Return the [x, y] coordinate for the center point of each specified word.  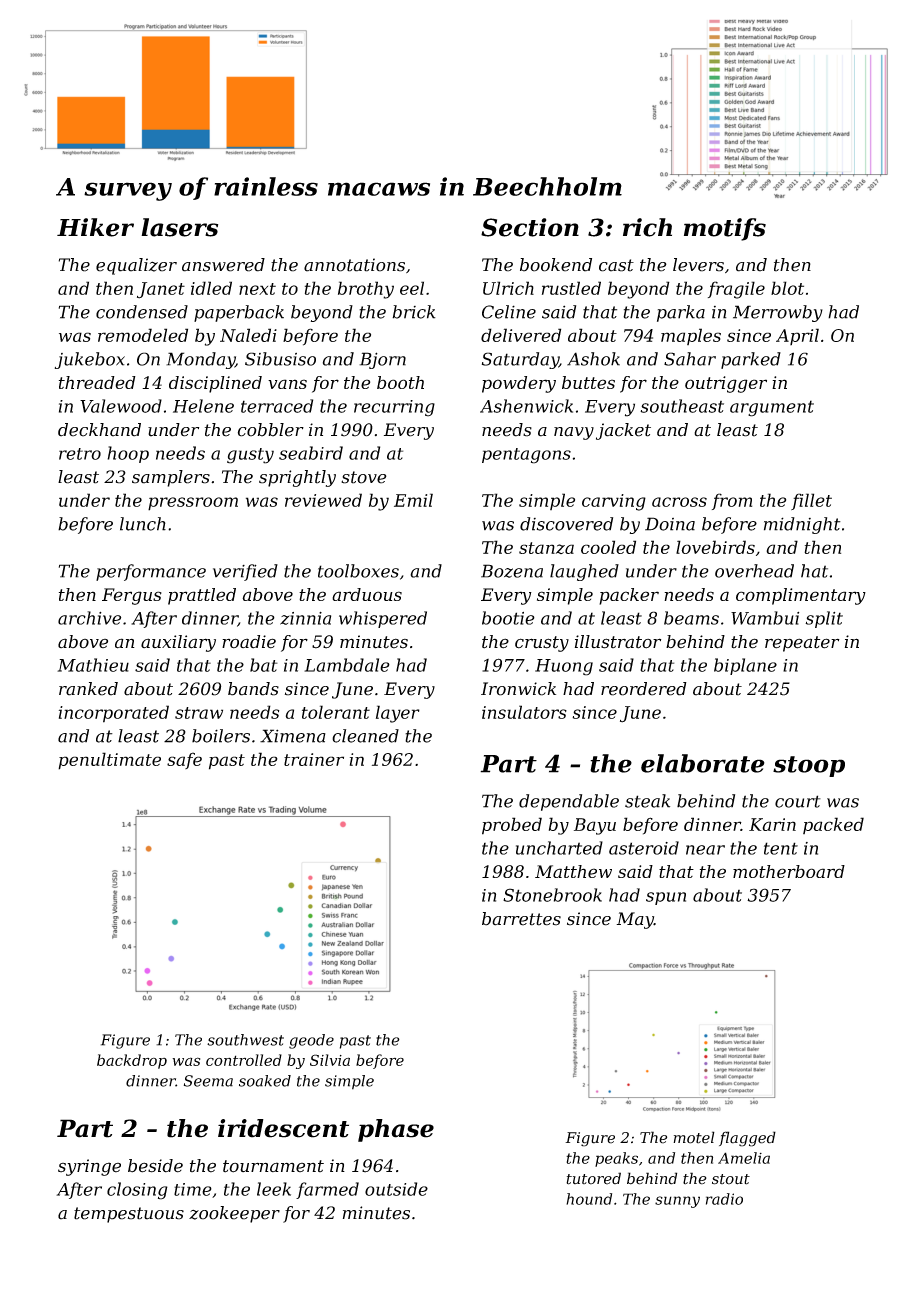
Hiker [95, 227]
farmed [327, 1190]
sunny [677, 1202]
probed [512, 826]
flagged [747, 1139]
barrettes [521, 919]
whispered [383, 619]
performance [151, 572]
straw [199, 713]
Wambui [765, 618]
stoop [809, 766]
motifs [725, 229]
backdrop [132, 1061]
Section [530, 227]
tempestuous [129, 1215]
